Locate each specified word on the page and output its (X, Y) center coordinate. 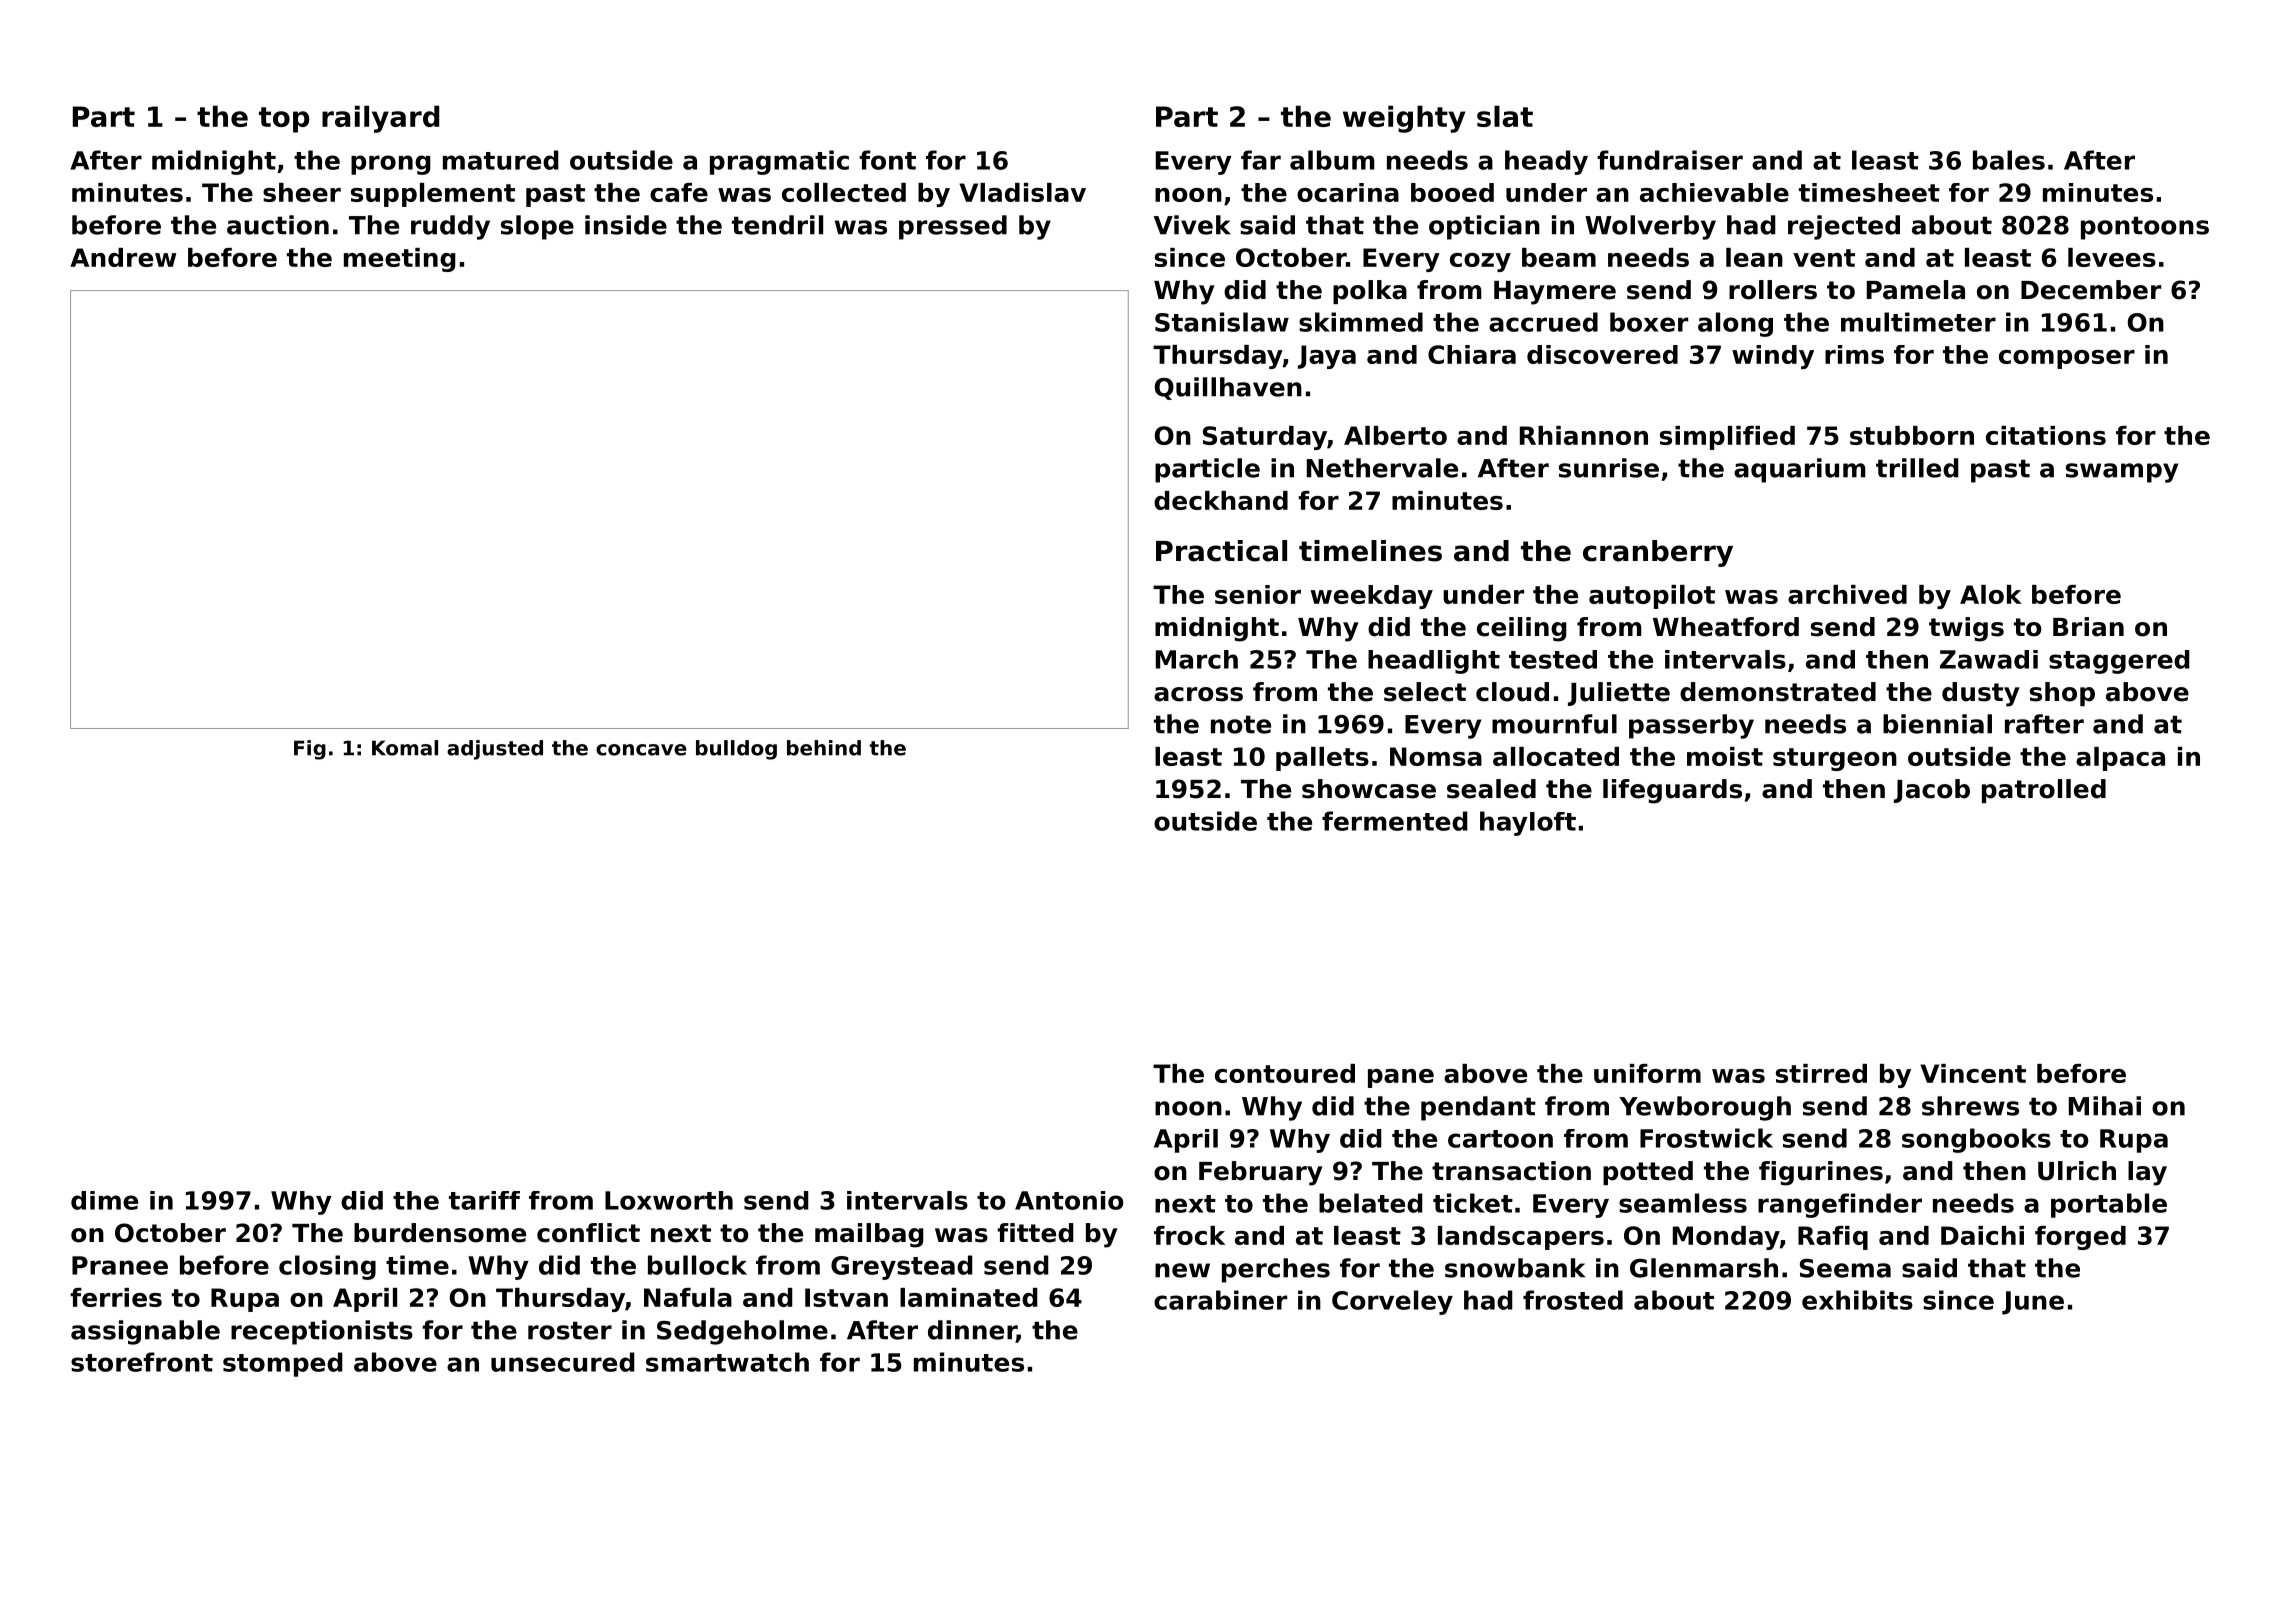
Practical (1221, 551)
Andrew (123, 257)
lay (2147, 1173)
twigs (1966, 629)
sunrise (1609, 468)
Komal (405, 748)
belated (1371, 1203)
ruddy (450, 227)
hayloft (1528, 823)
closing (327, 1267)
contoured (1285, 1073)
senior (1258, 594)
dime (104, 1200)
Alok (1991, 594)
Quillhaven (1228, 388)
